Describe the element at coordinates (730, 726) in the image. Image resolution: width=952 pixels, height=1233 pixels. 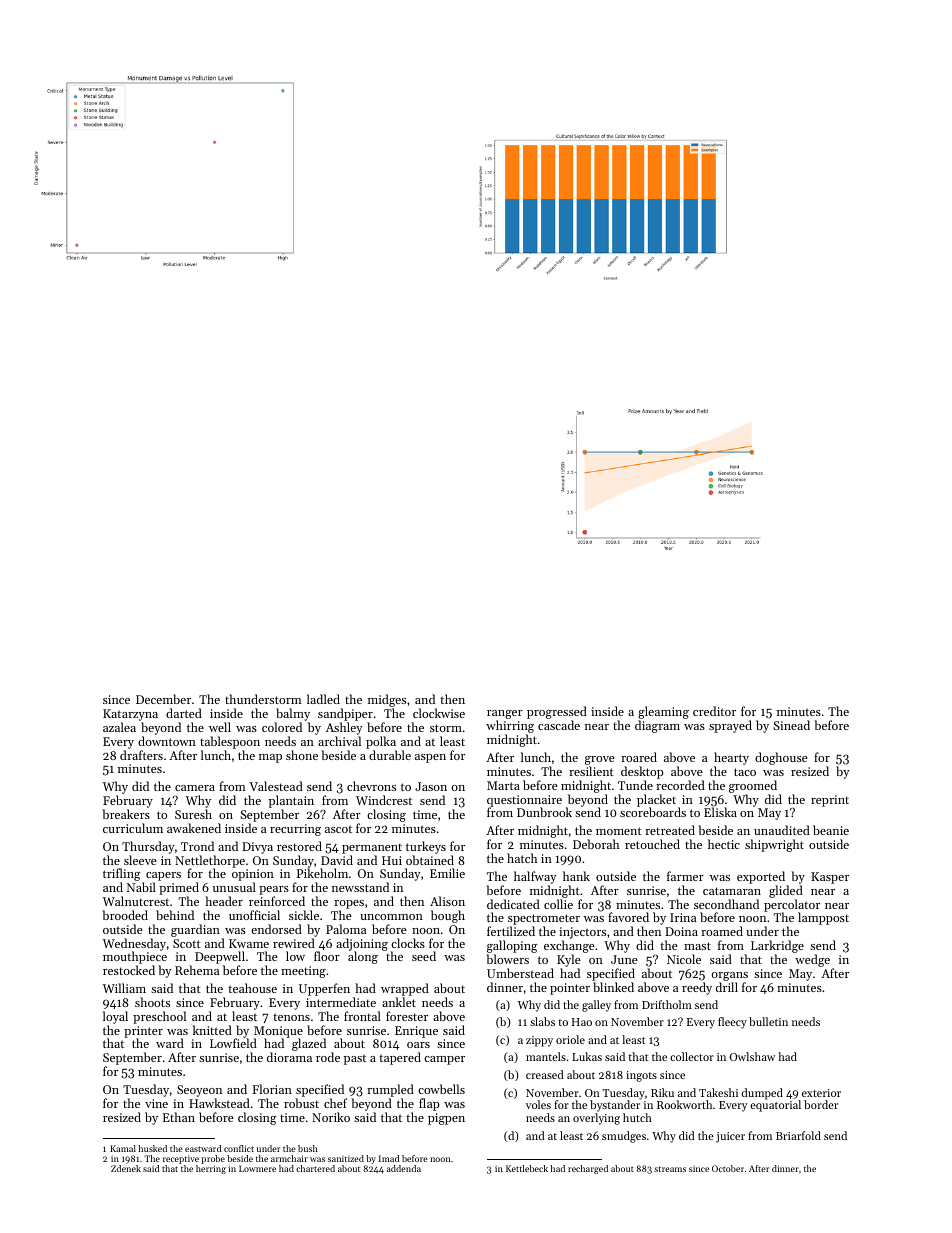
I see `sprayed` at that location.
